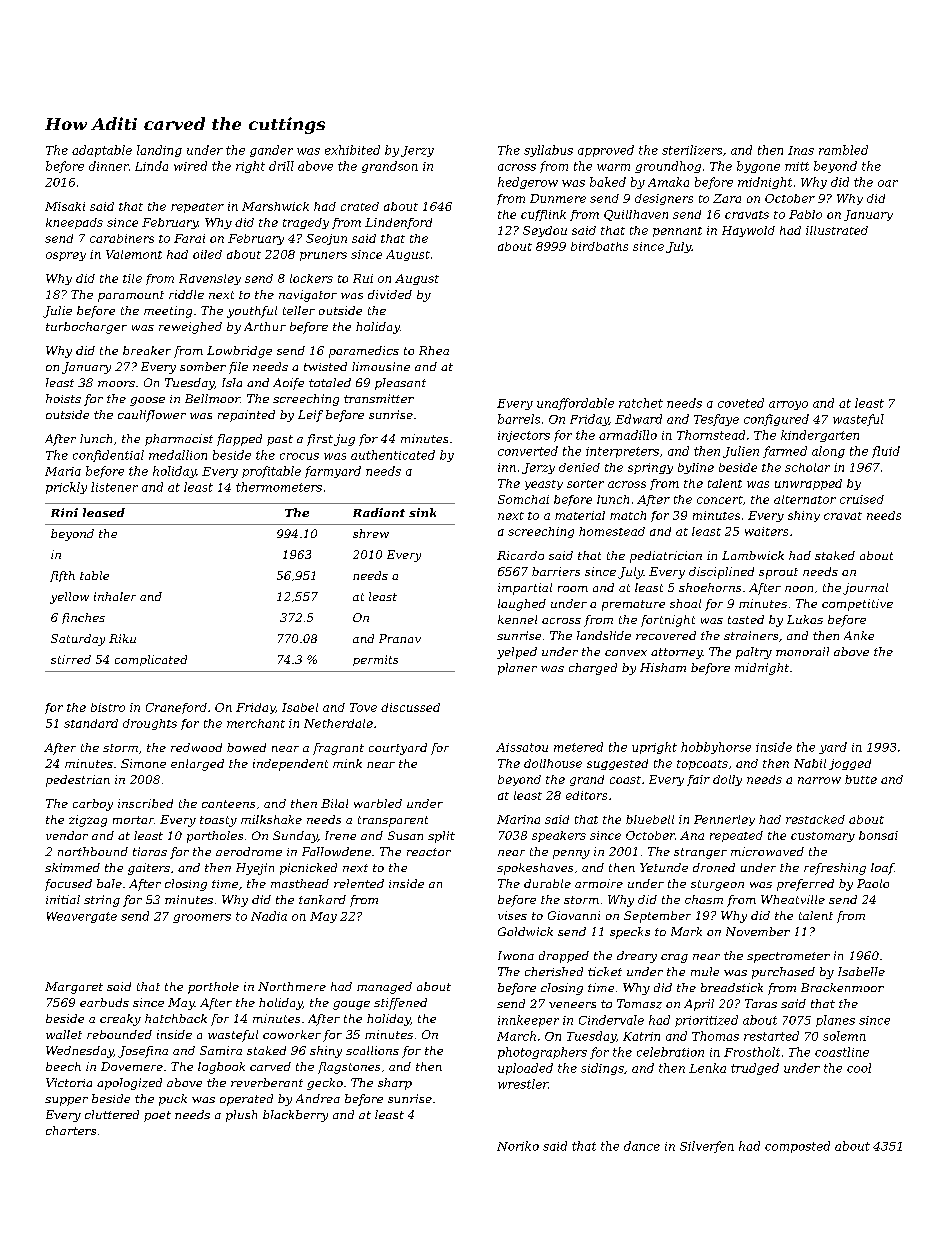 This image has width=952, height=1233. I want to click on Brackenmoor, so click(842, 987).
